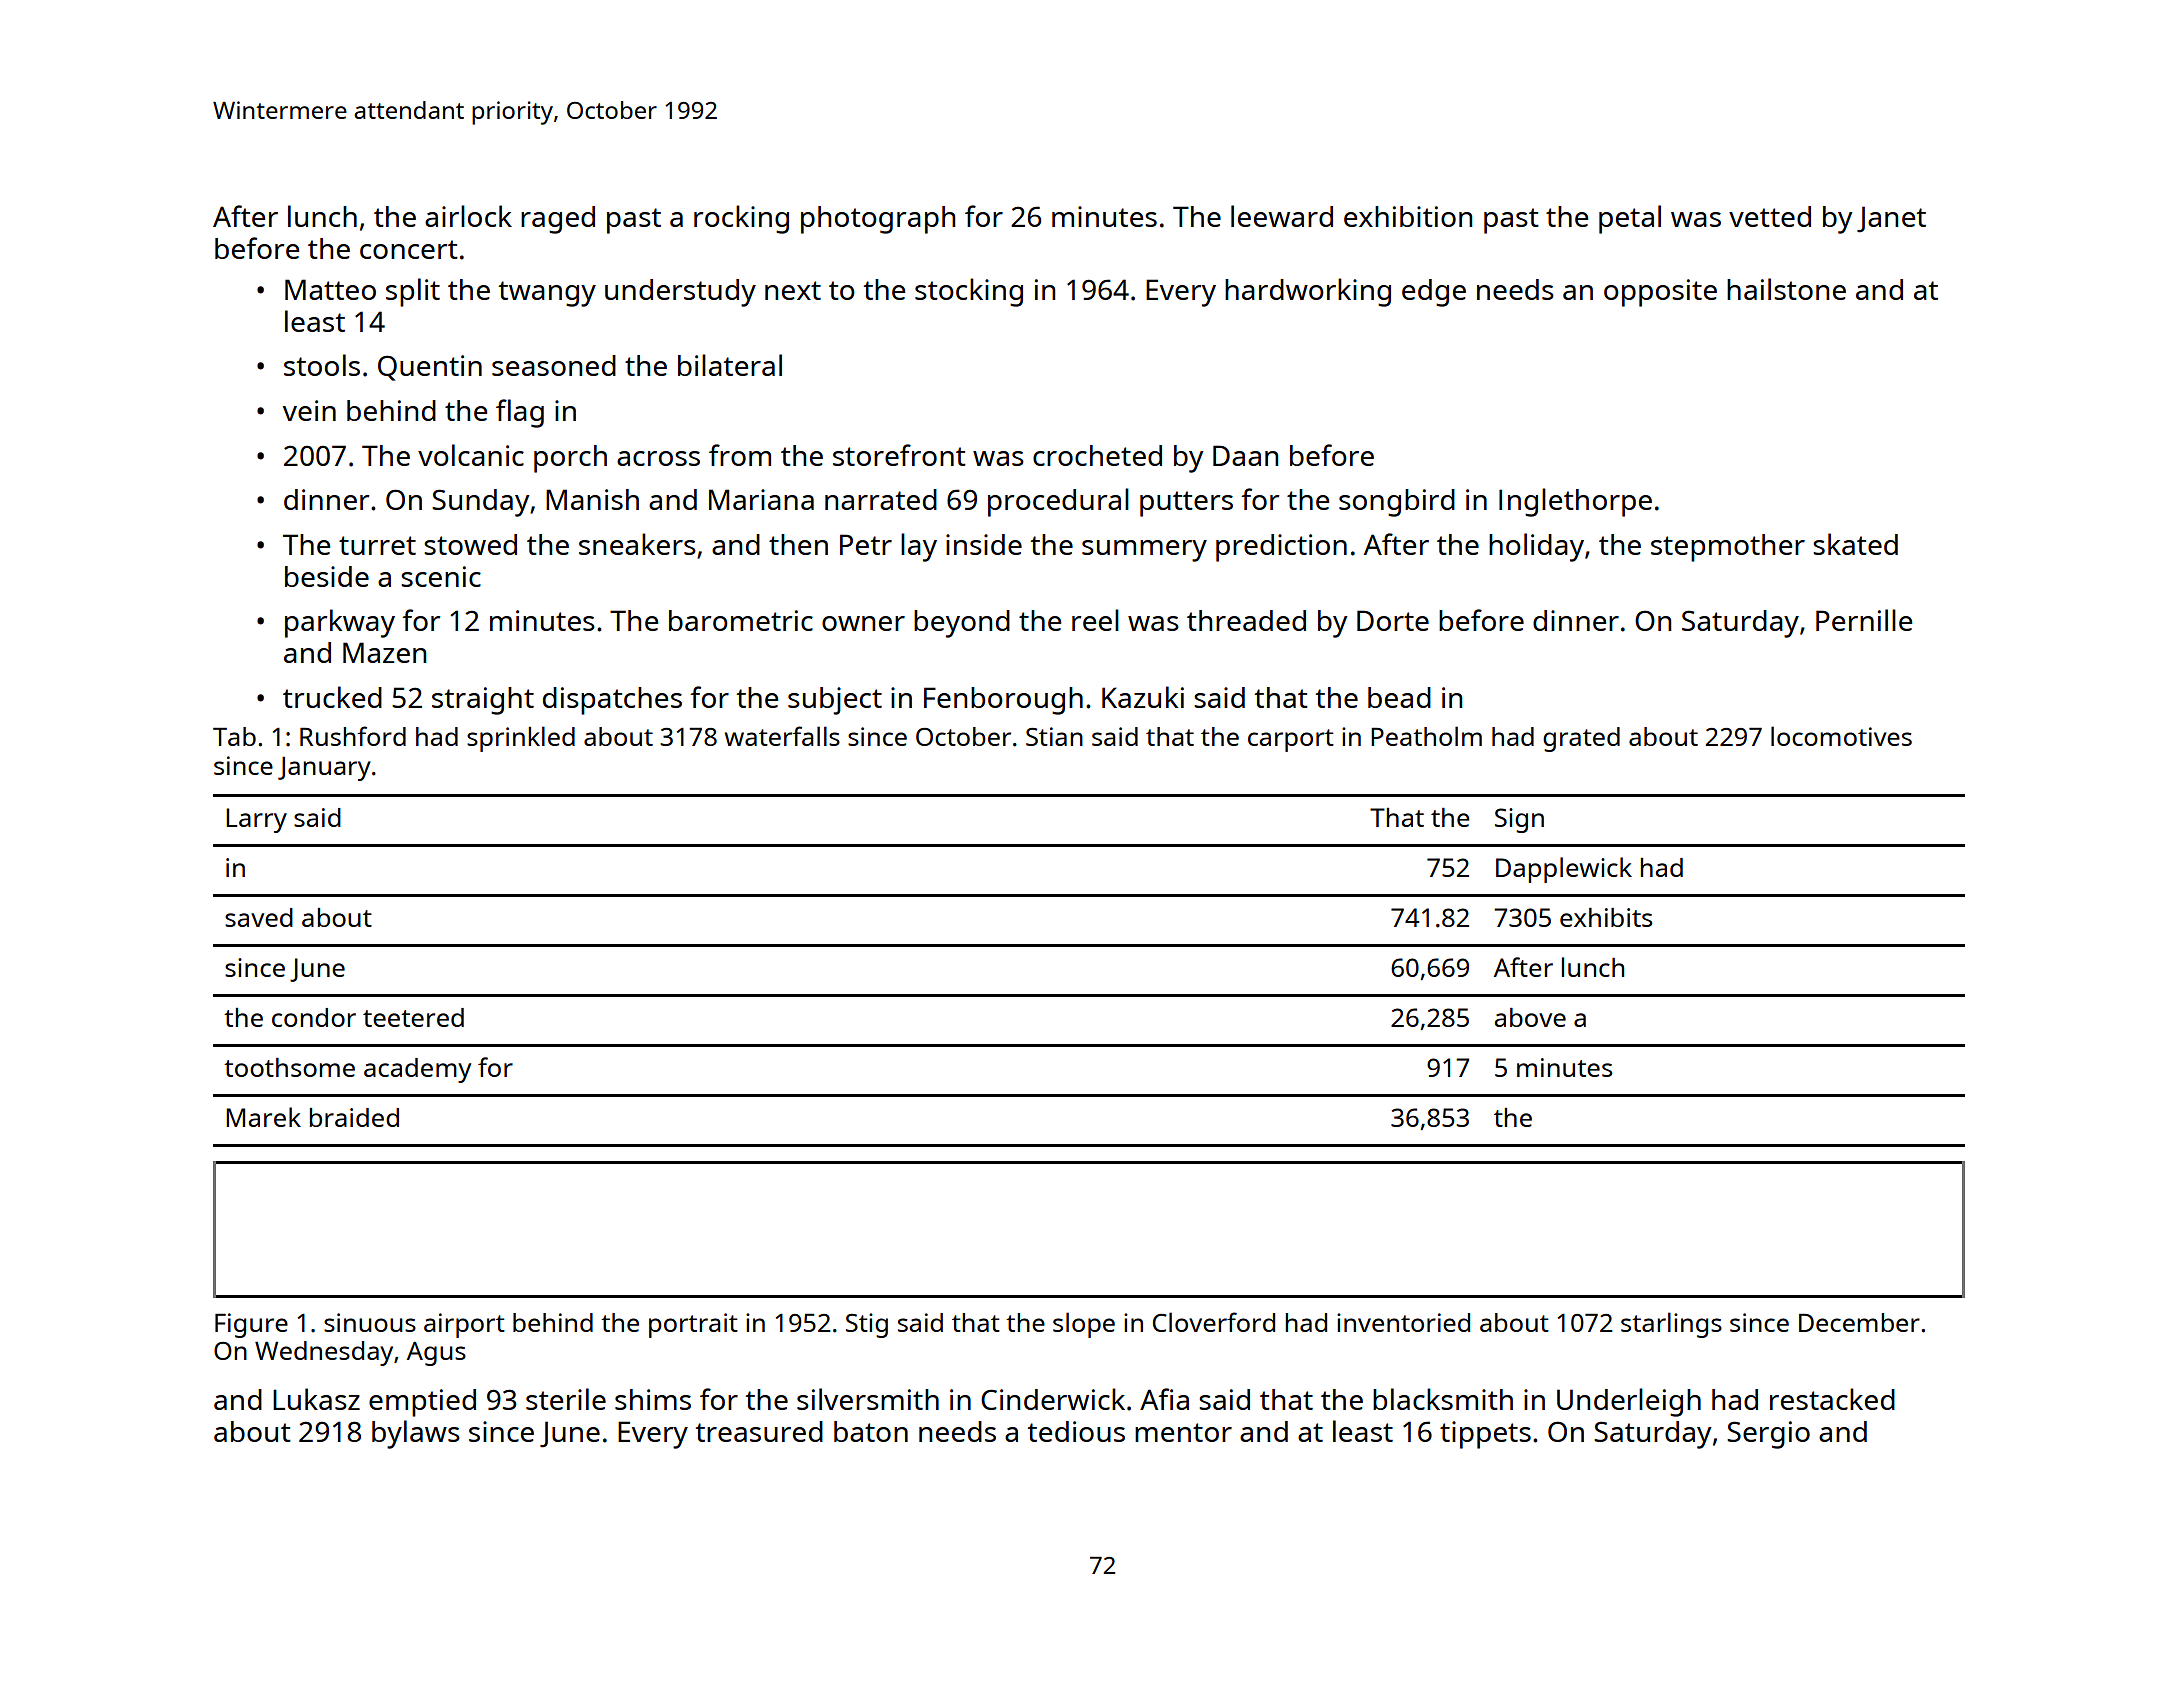 Image resolution: width=2178 pixels, height=1683 pixels. I want to click on Inglethorpe, so click(1575, 502).
